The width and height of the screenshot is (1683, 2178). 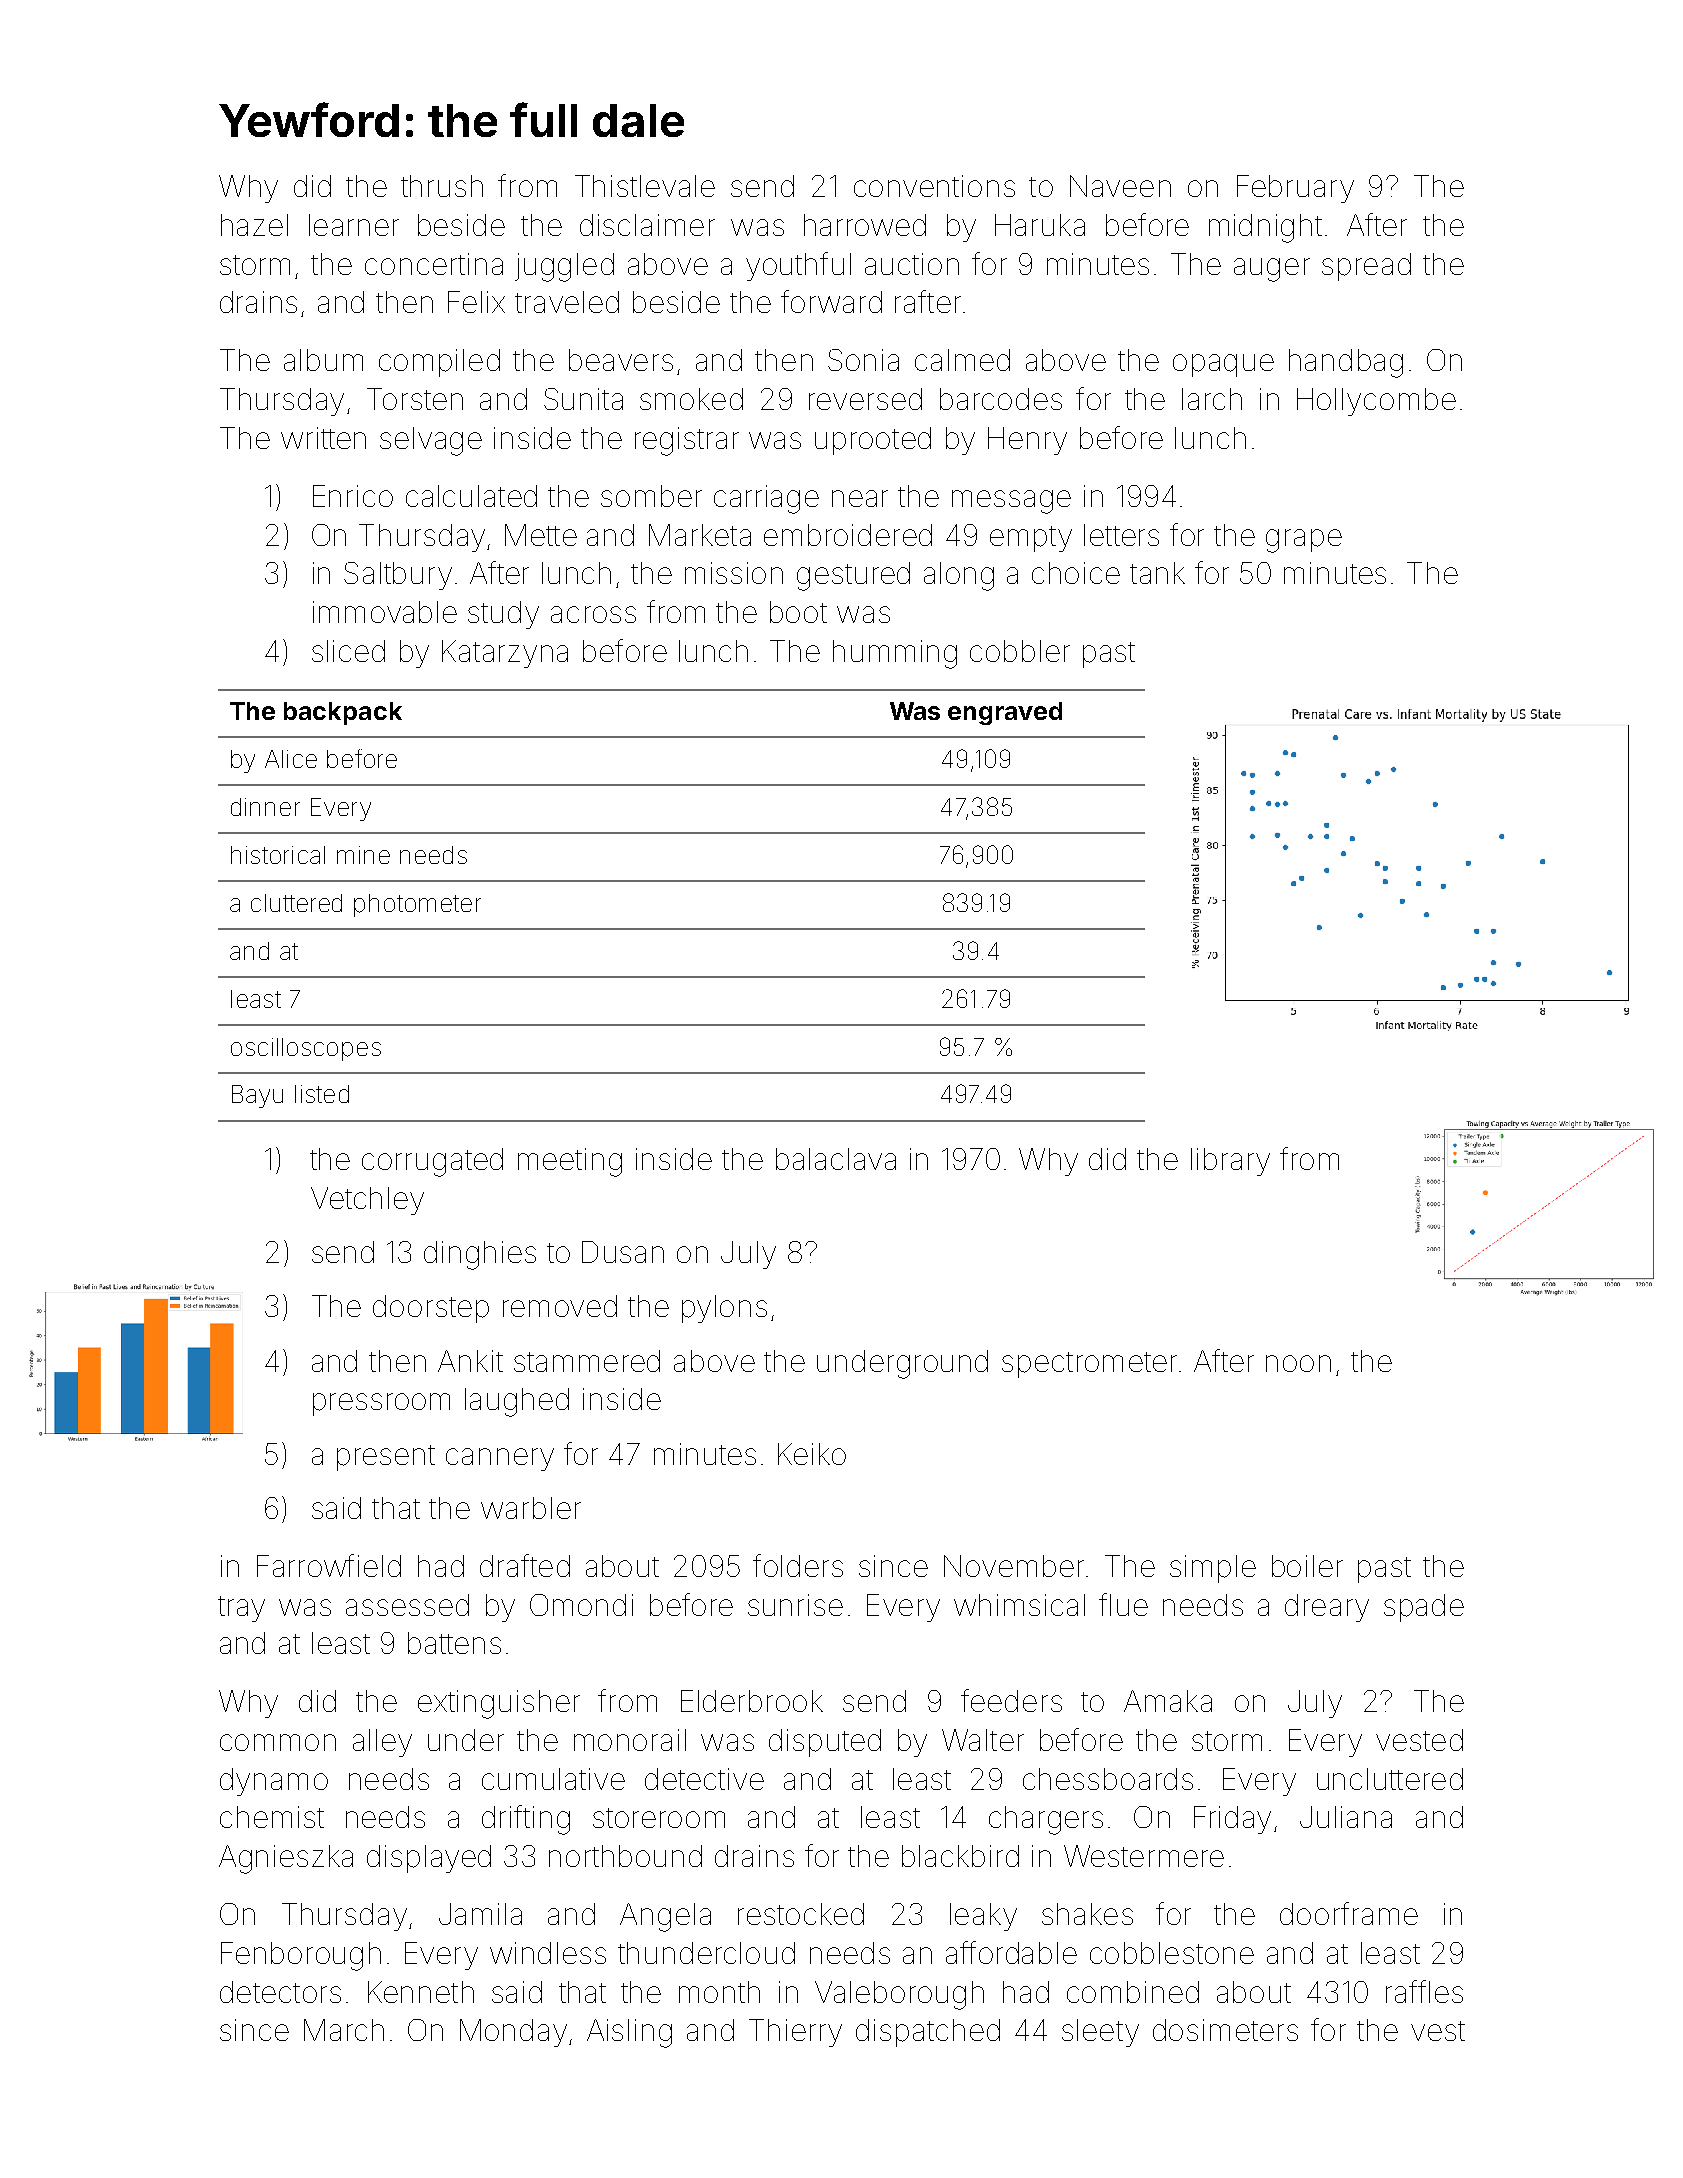 What do you see at coordinates (442, 186) in the screenshot?
I see `thrush` at bounding box center [442, 186].
